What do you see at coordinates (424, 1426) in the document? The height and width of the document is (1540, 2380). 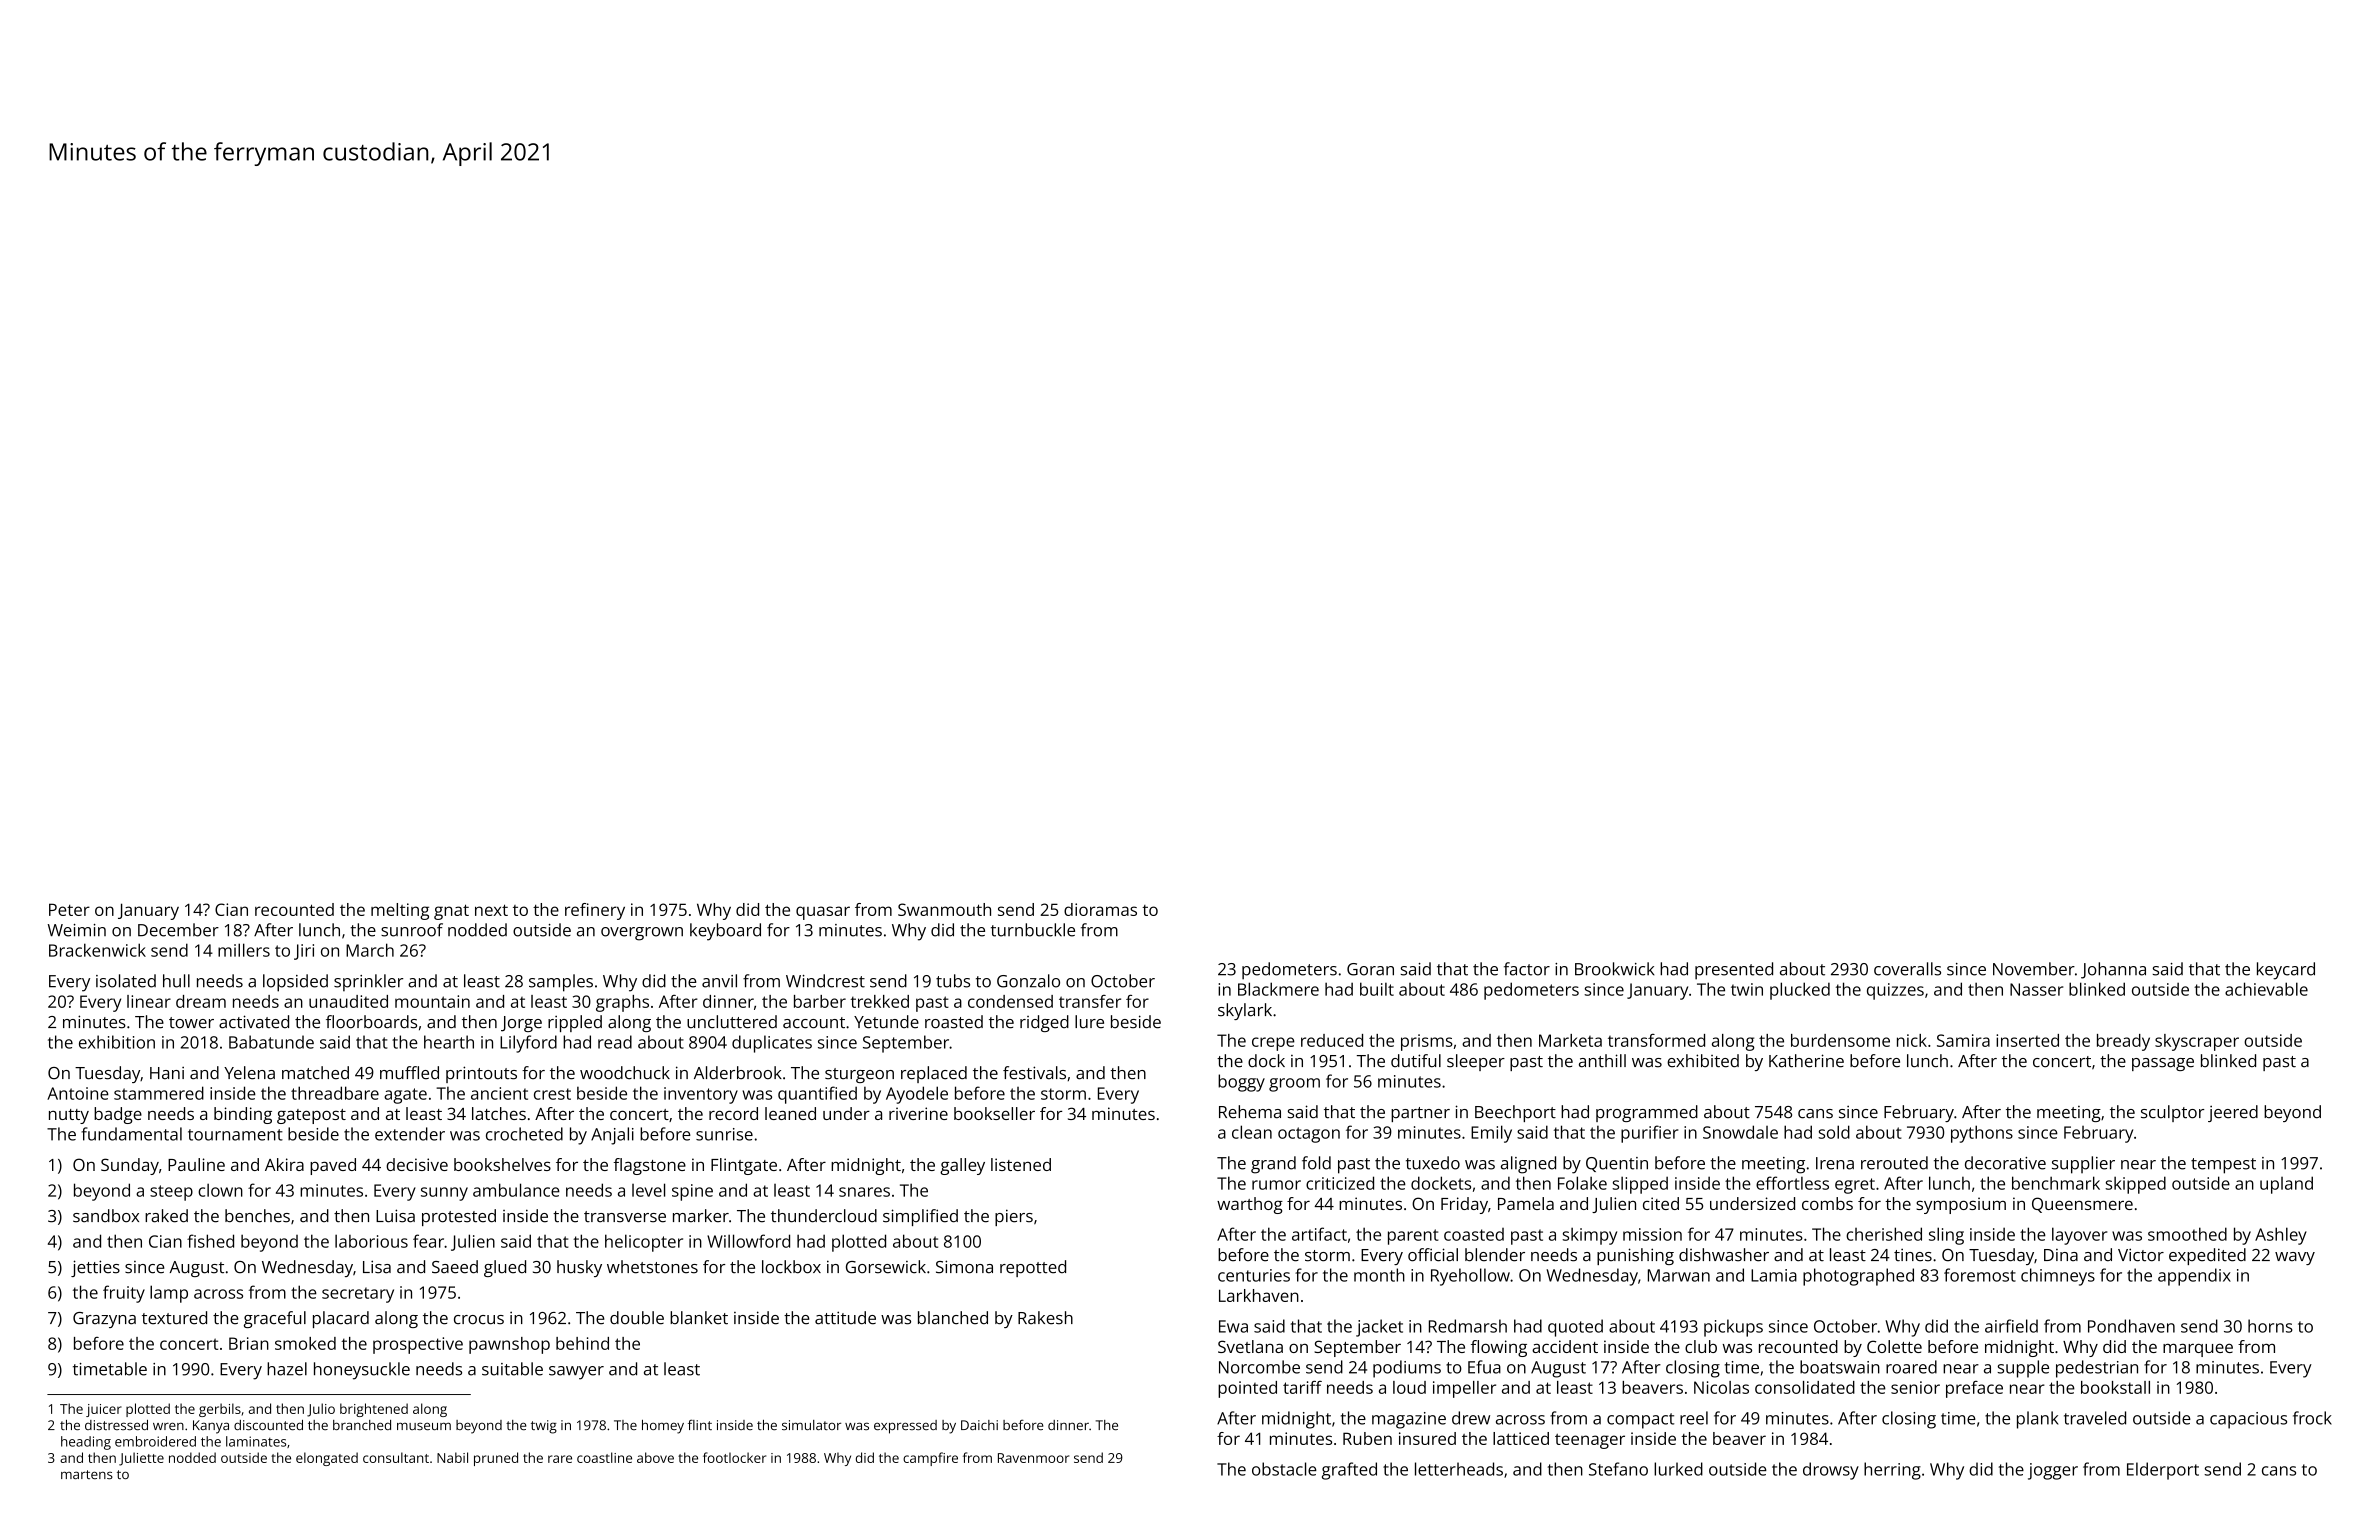 I see `museum` at bounding box center [424, 1426].
